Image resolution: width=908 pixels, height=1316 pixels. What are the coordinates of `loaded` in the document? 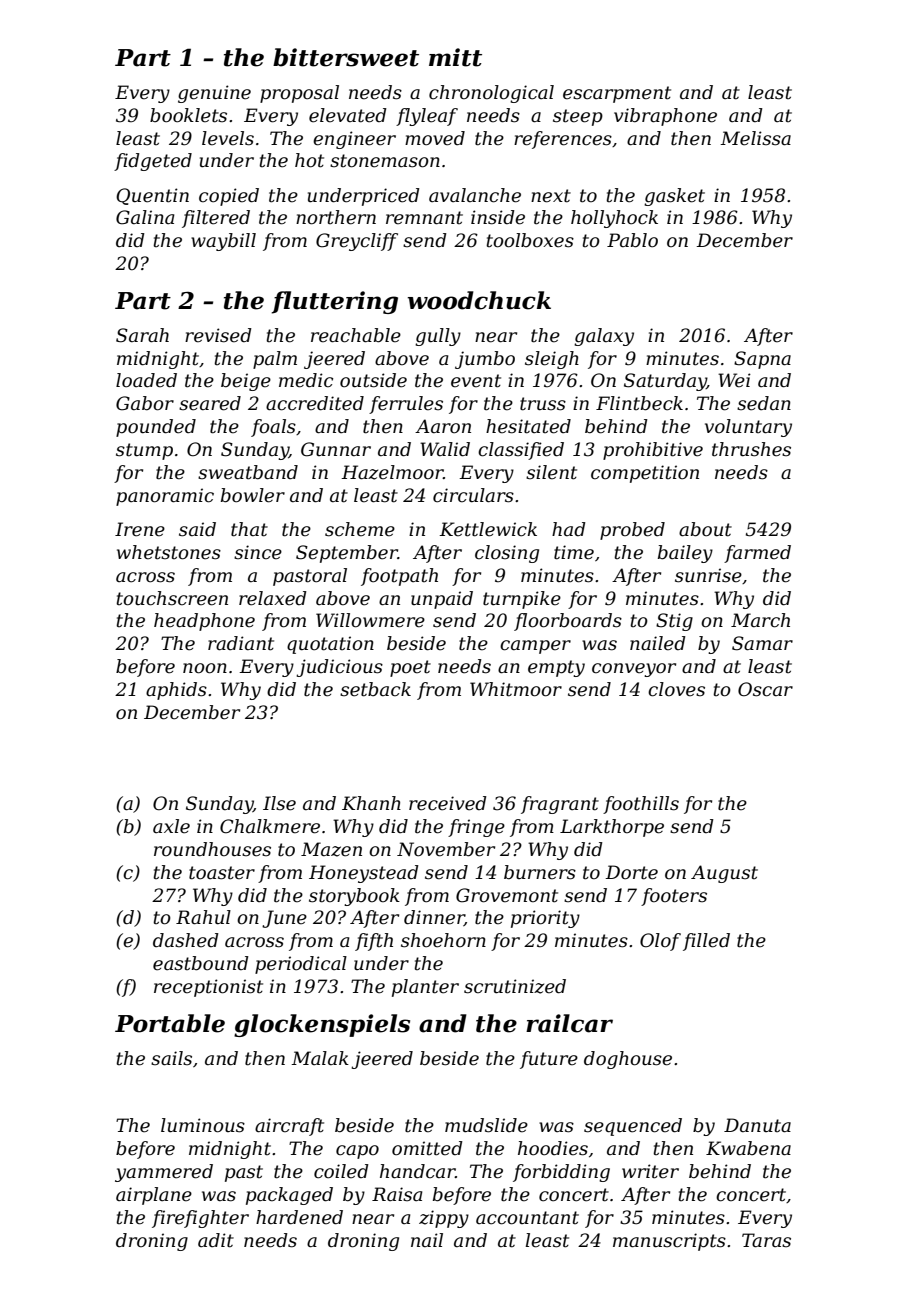 It's located at (146, 380).
